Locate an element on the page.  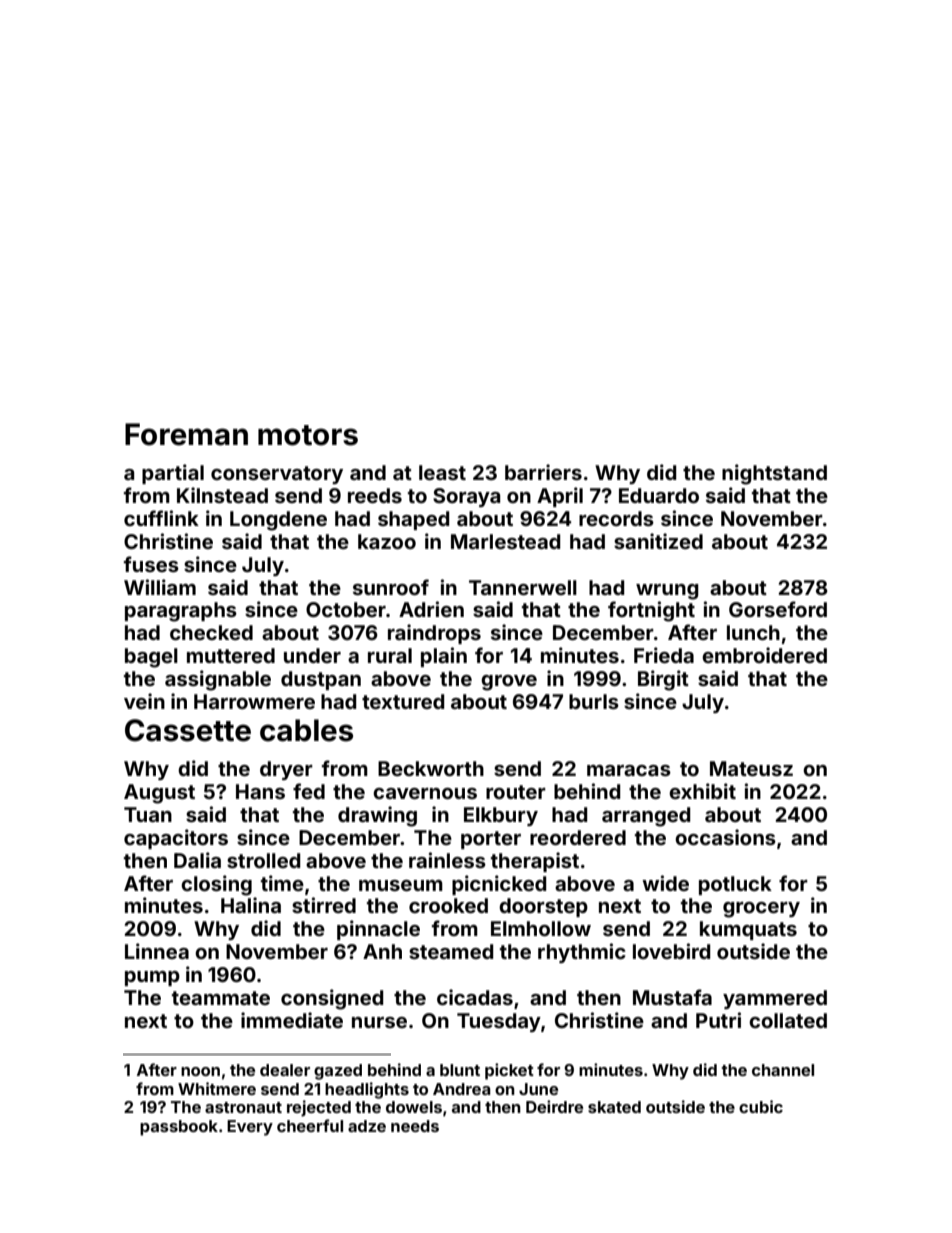
motors is located at coordinates (308, 435).
